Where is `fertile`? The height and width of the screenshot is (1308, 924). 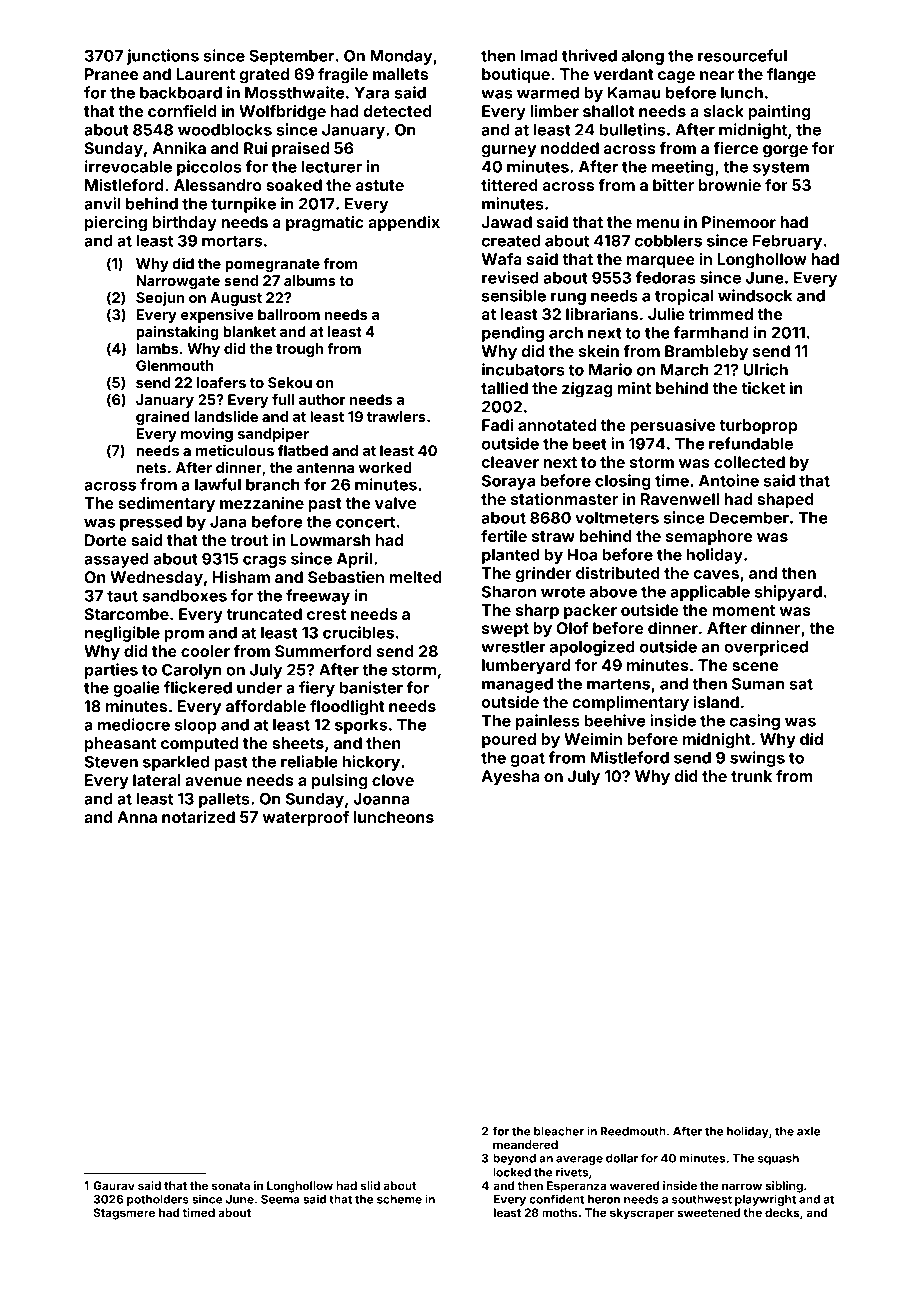
fertile is located at coordinates (504, 536).
